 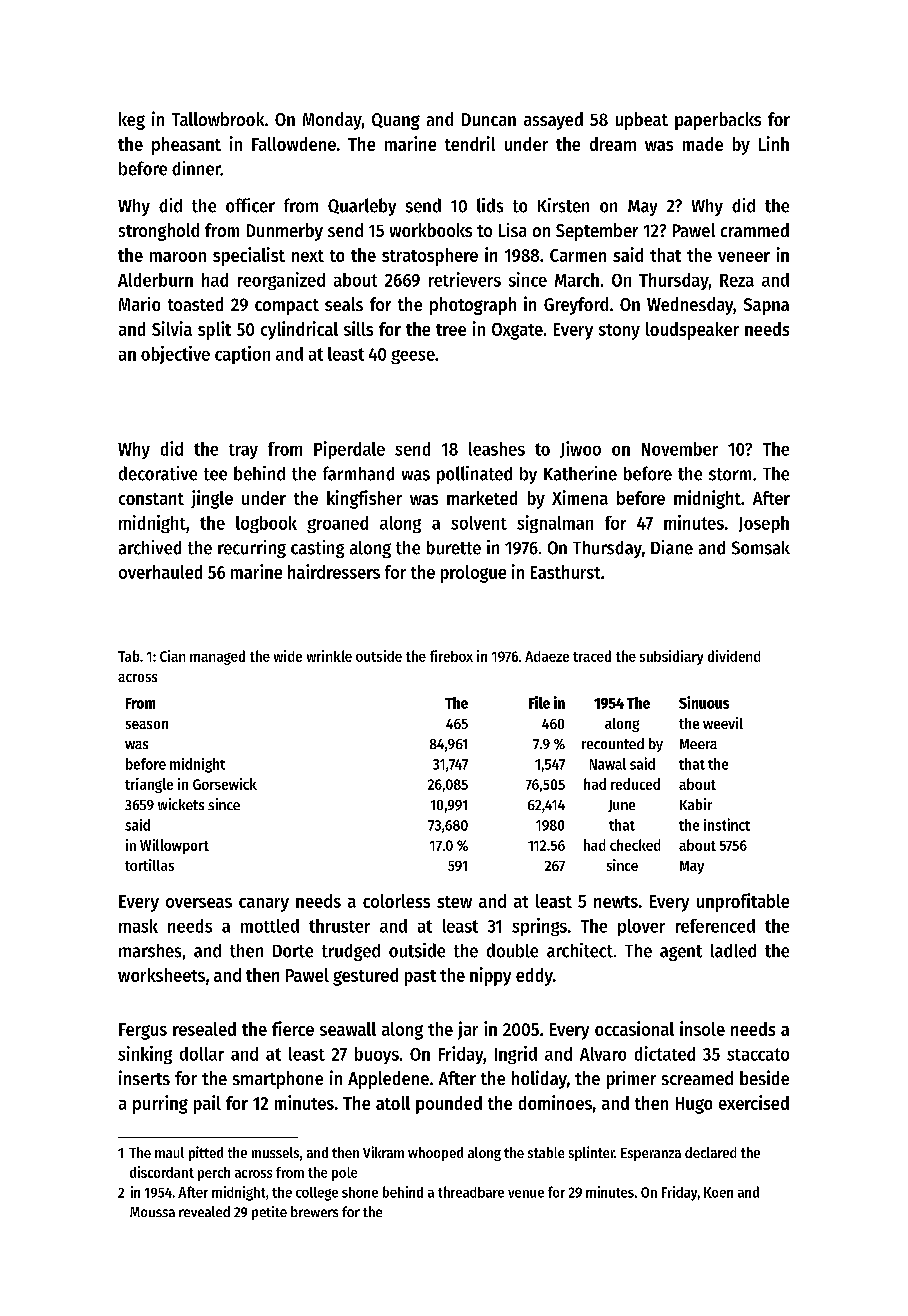 I want to click on Joseph, so click(x=764, y=524).
